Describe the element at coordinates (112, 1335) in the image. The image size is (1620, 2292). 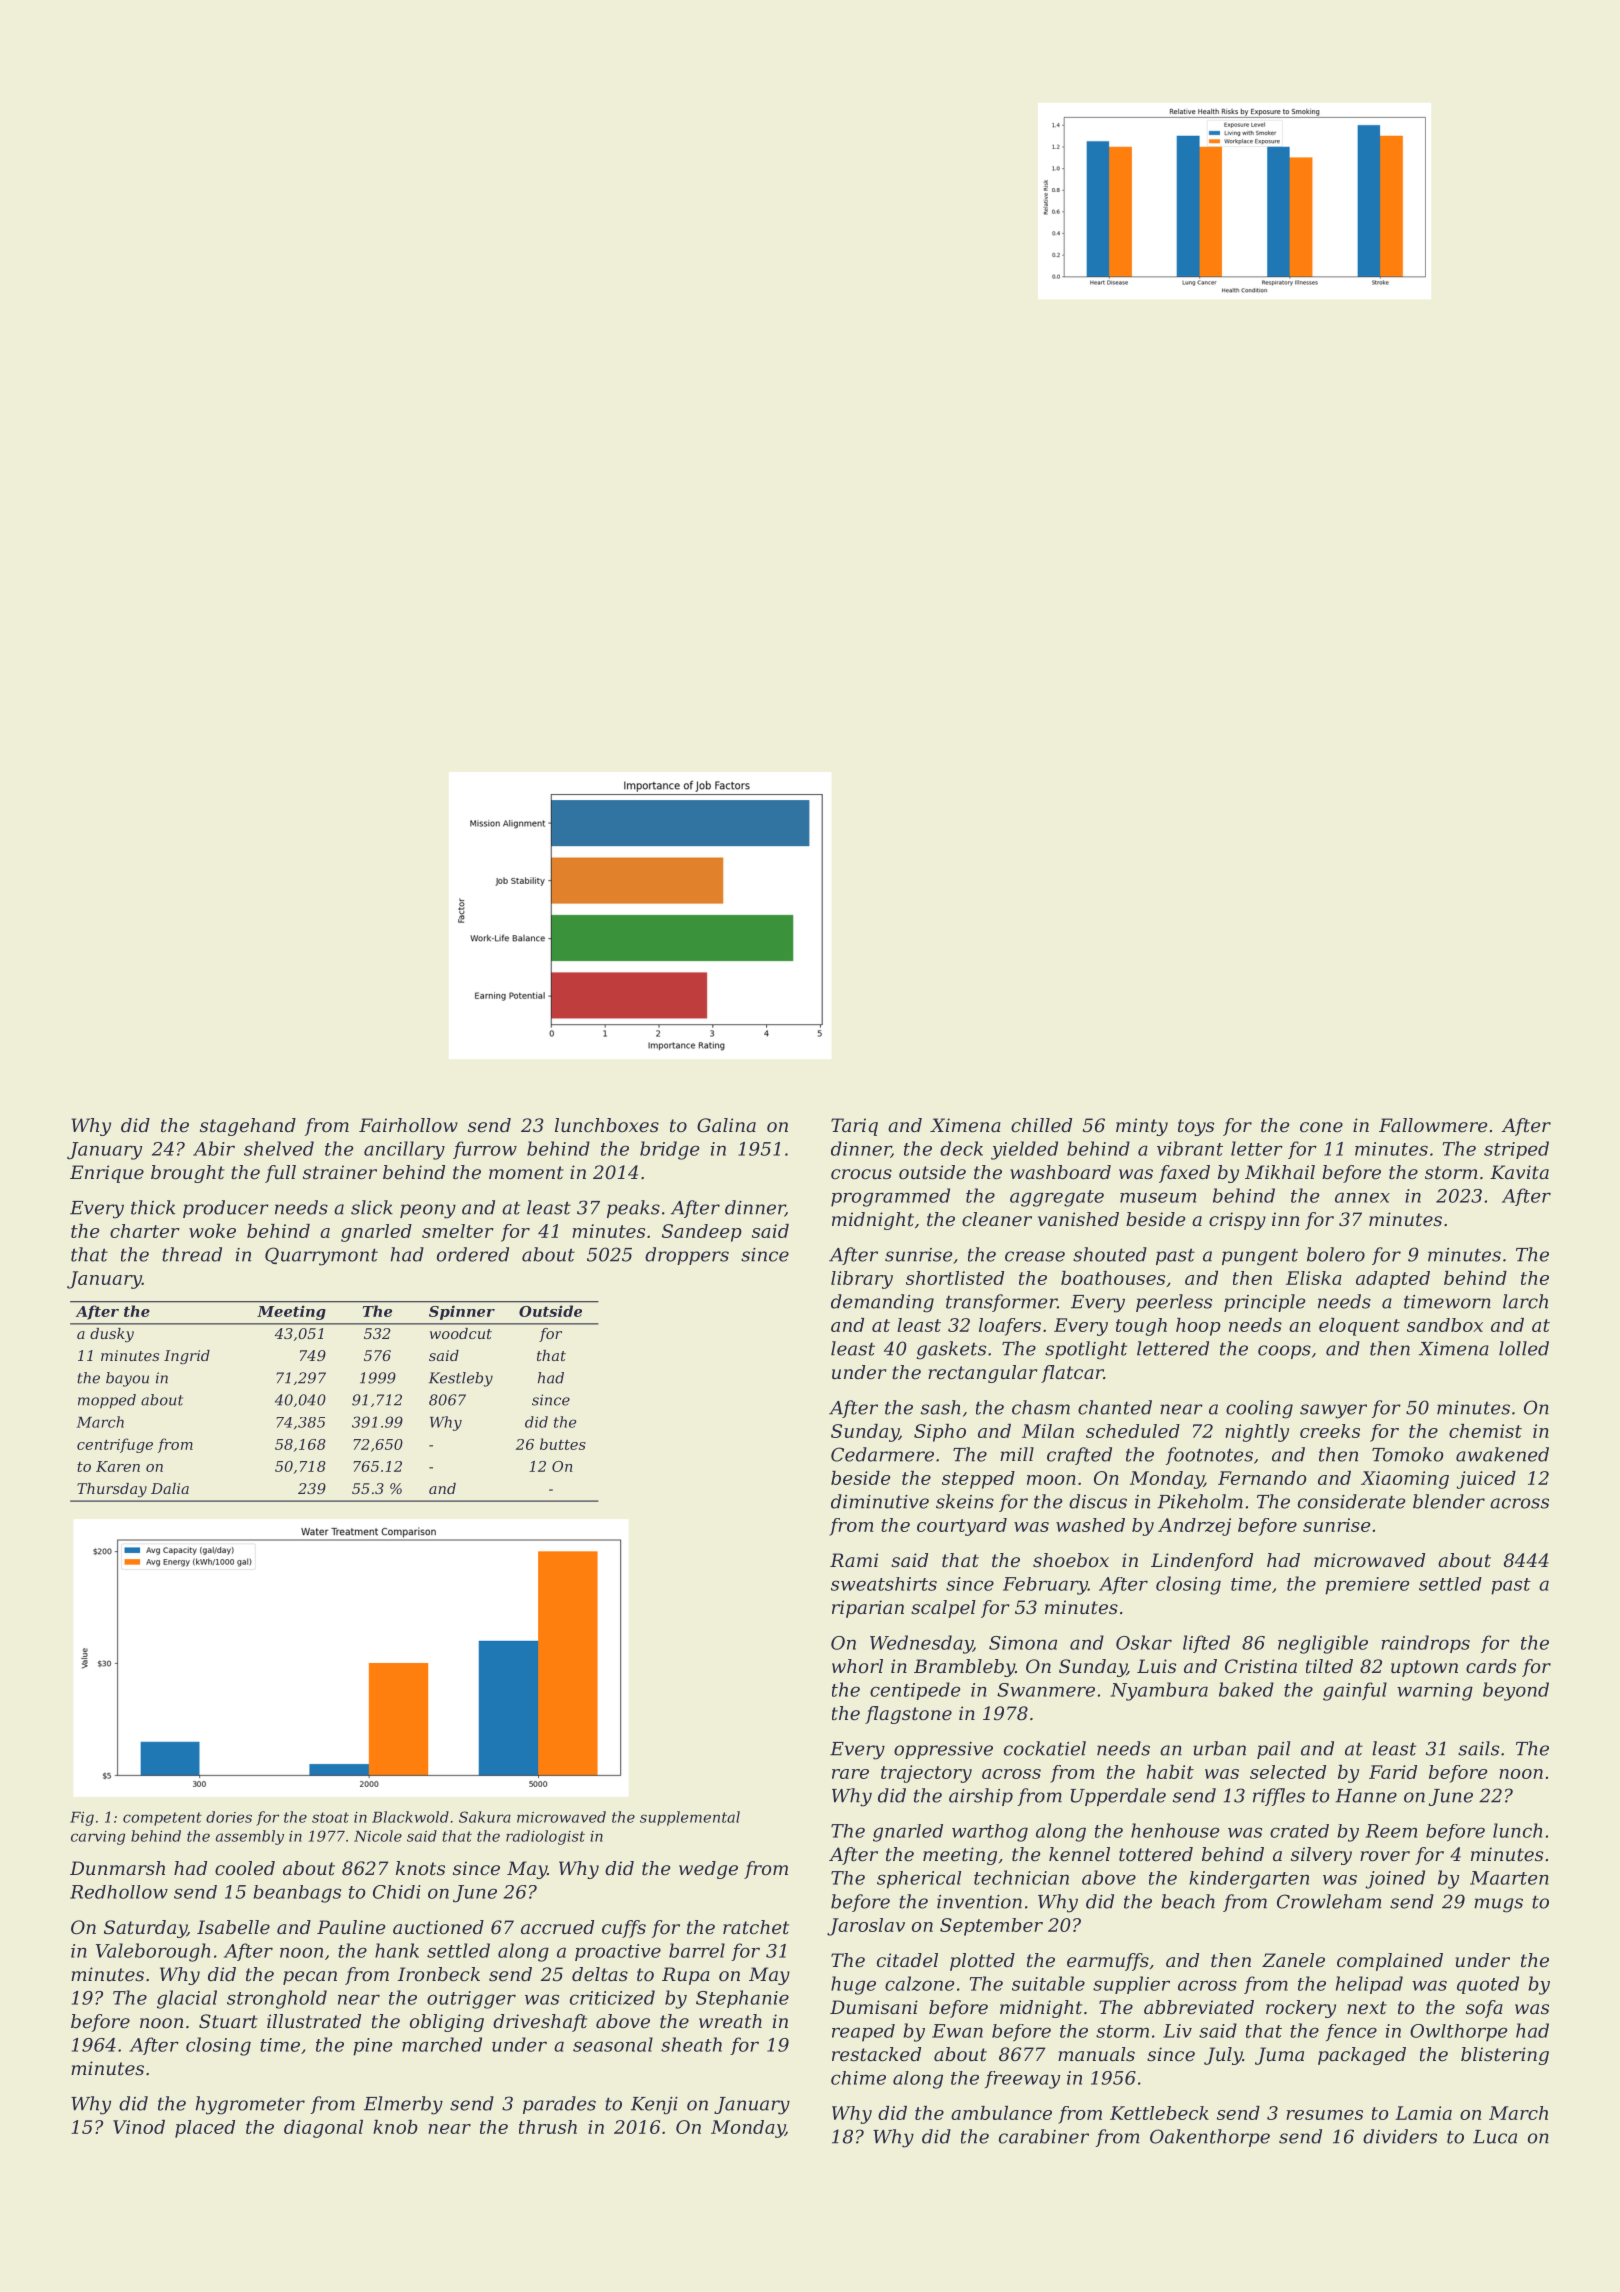
I see `dusky` at that location.
